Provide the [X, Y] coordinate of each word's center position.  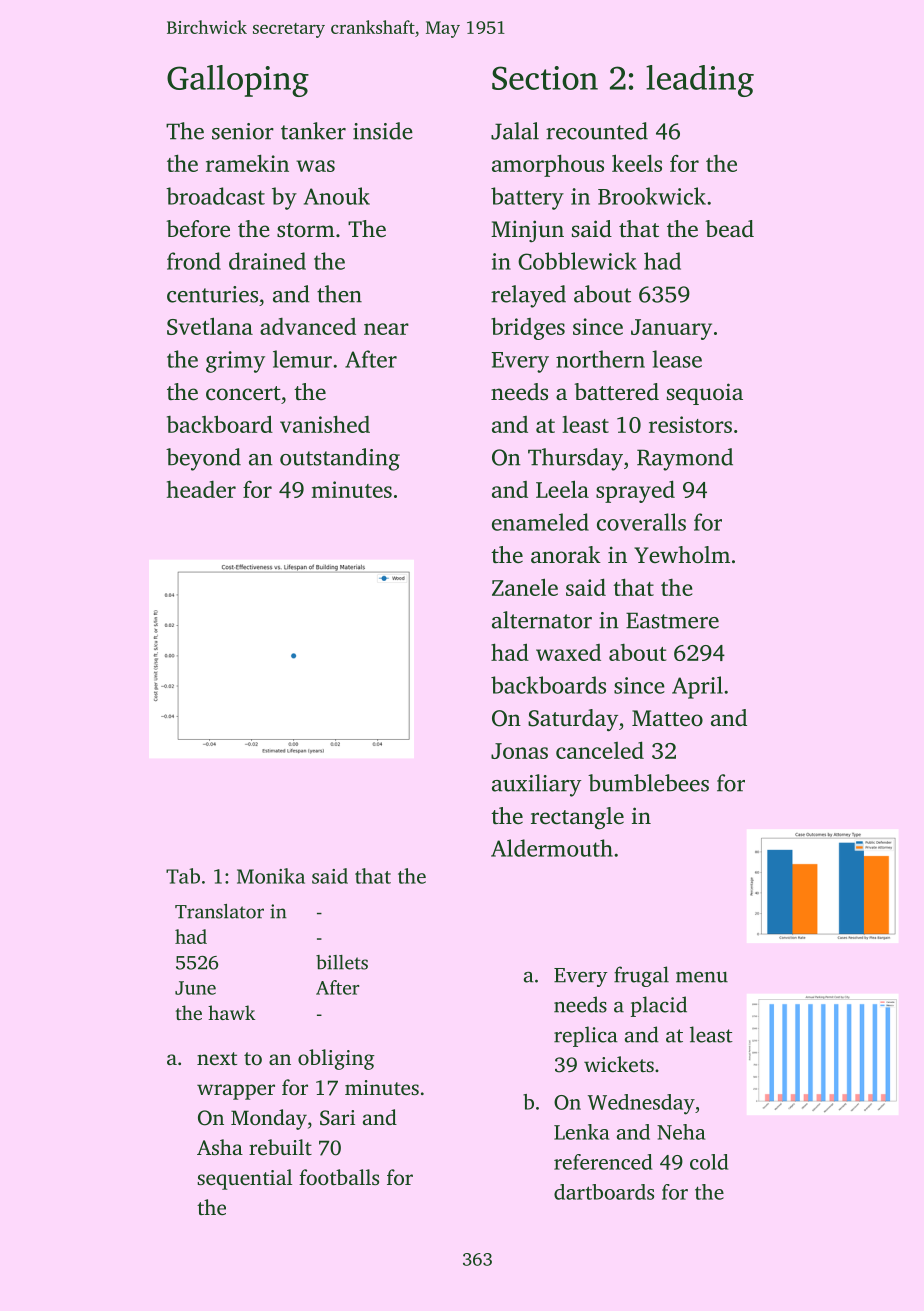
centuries [212, 294]
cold [709, 1162]
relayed [528, 296]
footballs [339, 1177]
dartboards [604, 1192]
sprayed [635, 491]
